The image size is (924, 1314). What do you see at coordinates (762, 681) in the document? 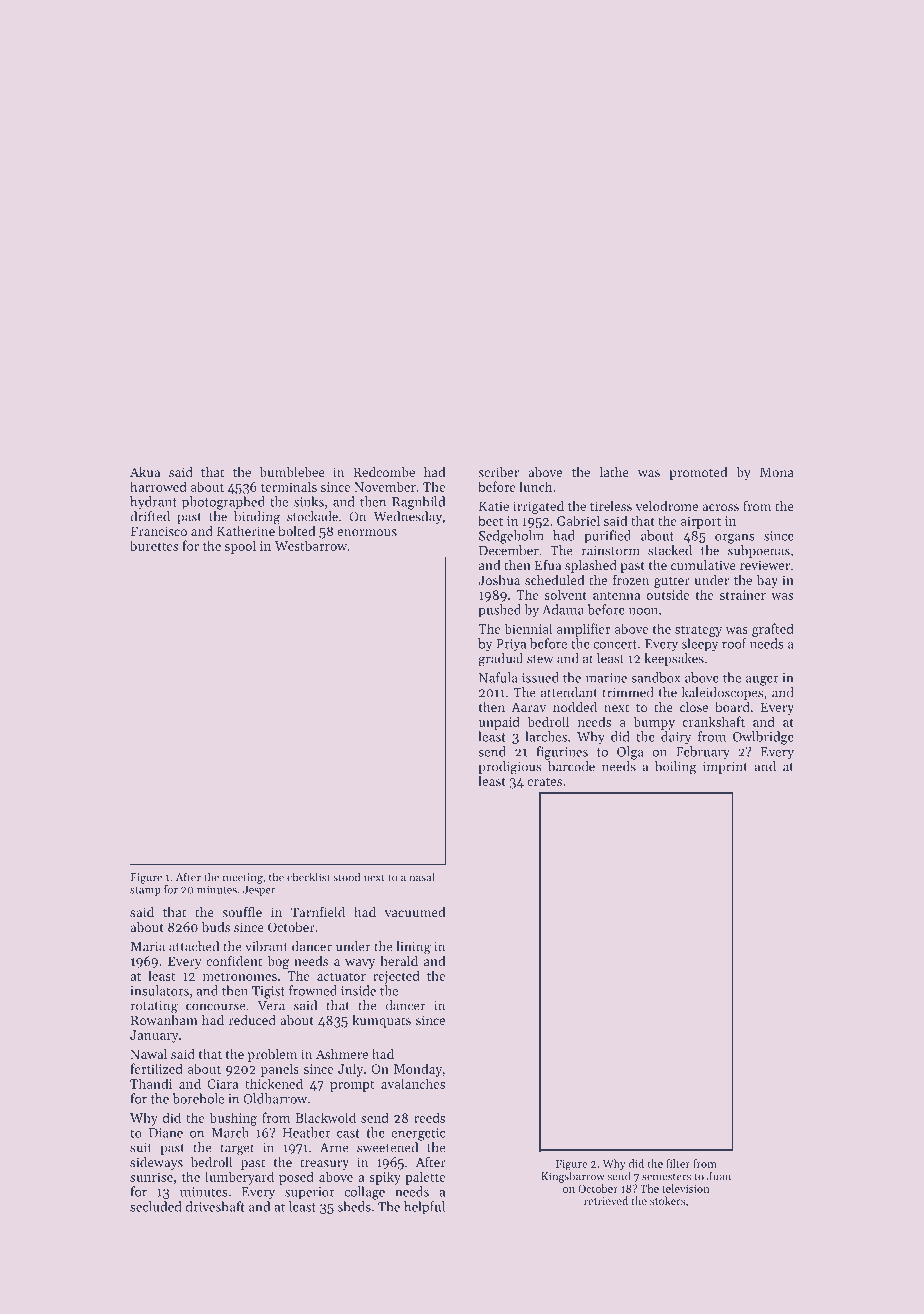
I see `auger` at bounding box center [762, 681].
